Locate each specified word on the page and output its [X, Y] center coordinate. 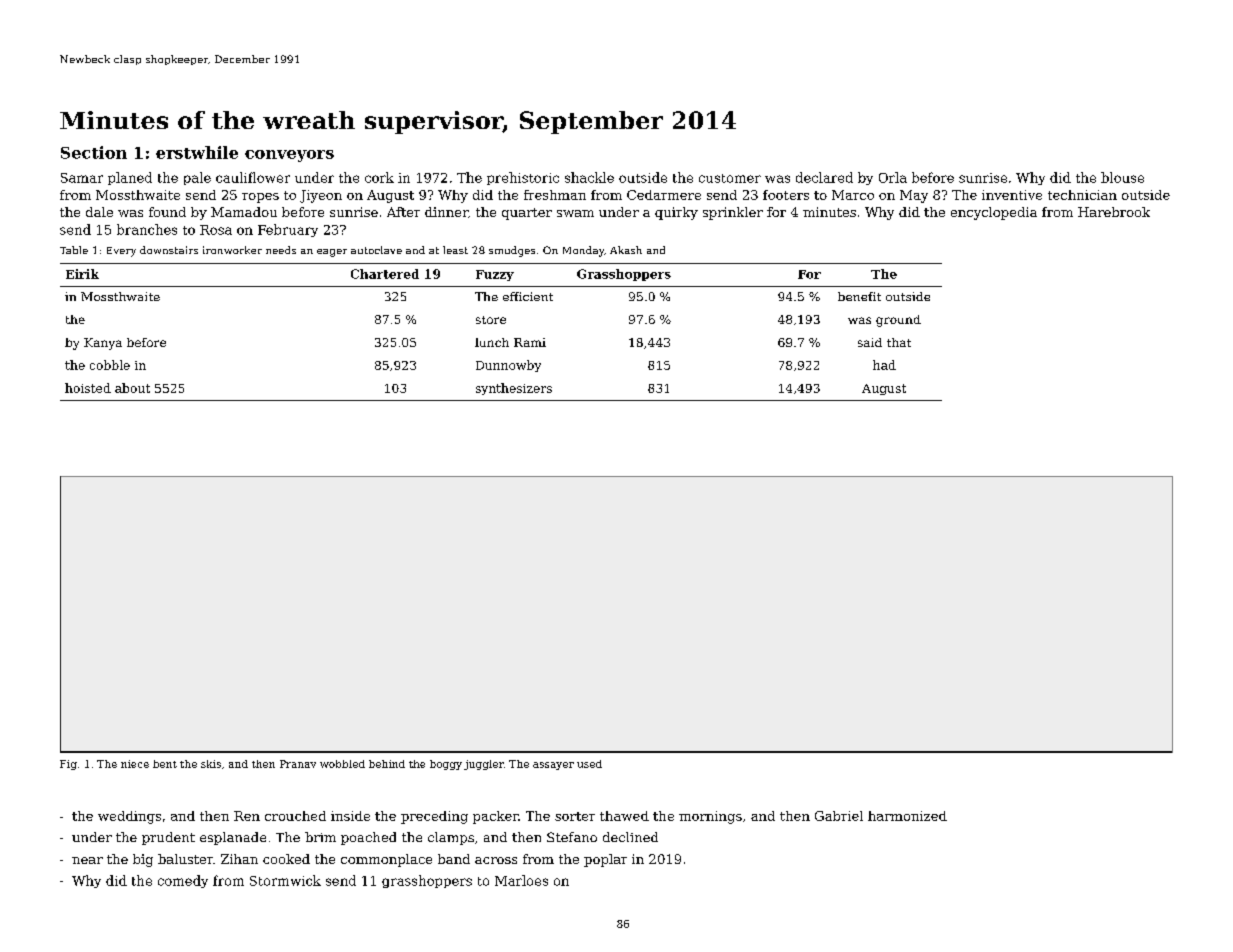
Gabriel [839, 816]
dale [99, 212]
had [884, 365]
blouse [1122, 177]
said [870, 342]
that [899, 342]
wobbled [342, 764]
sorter [575, 816]
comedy [183, 881]
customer [730, 178]
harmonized [907, 816]
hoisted [88, 388]
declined [630, 837]
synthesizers [514, 389]
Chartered [385, 274]
